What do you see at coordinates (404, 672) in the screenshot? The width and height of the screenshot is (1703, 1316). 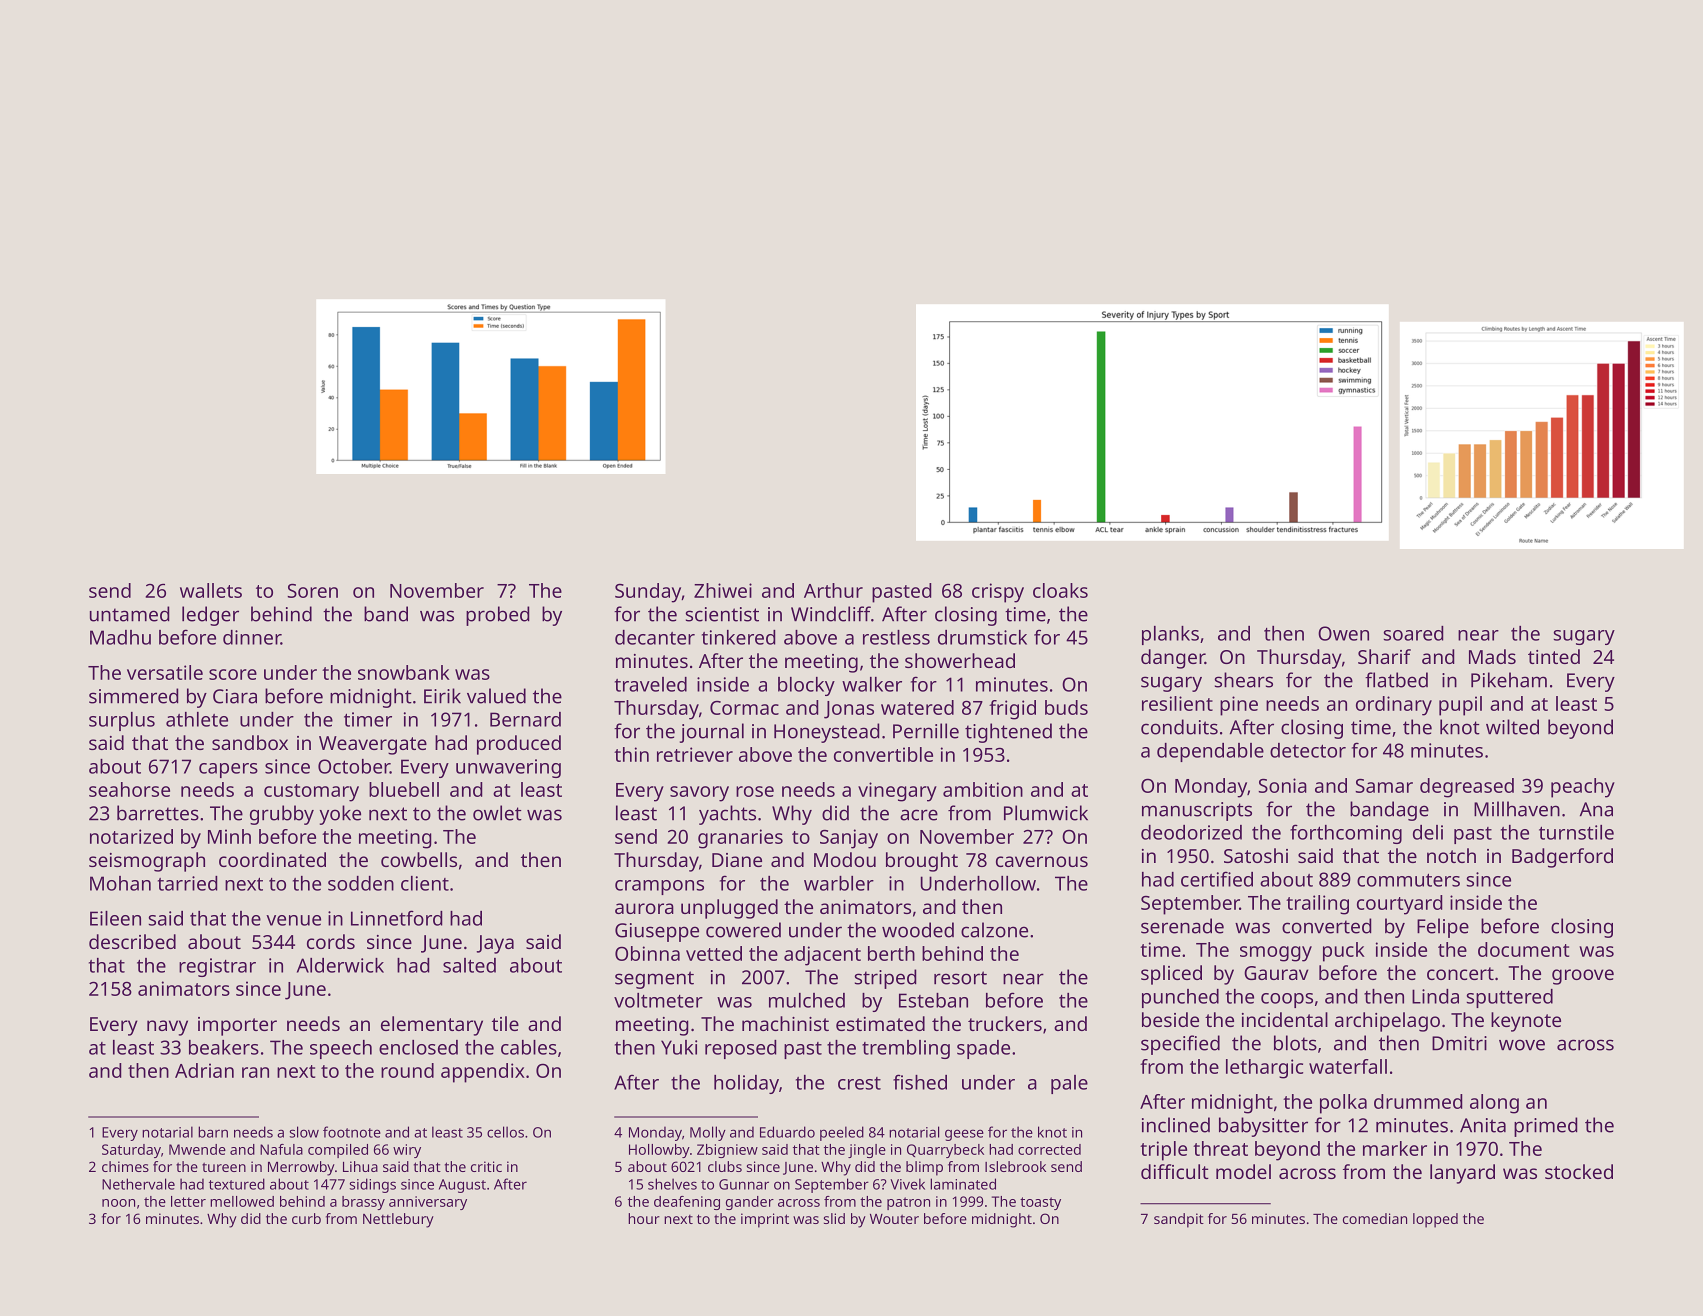 I see `snowbank` at bounding box center [404, 672].
